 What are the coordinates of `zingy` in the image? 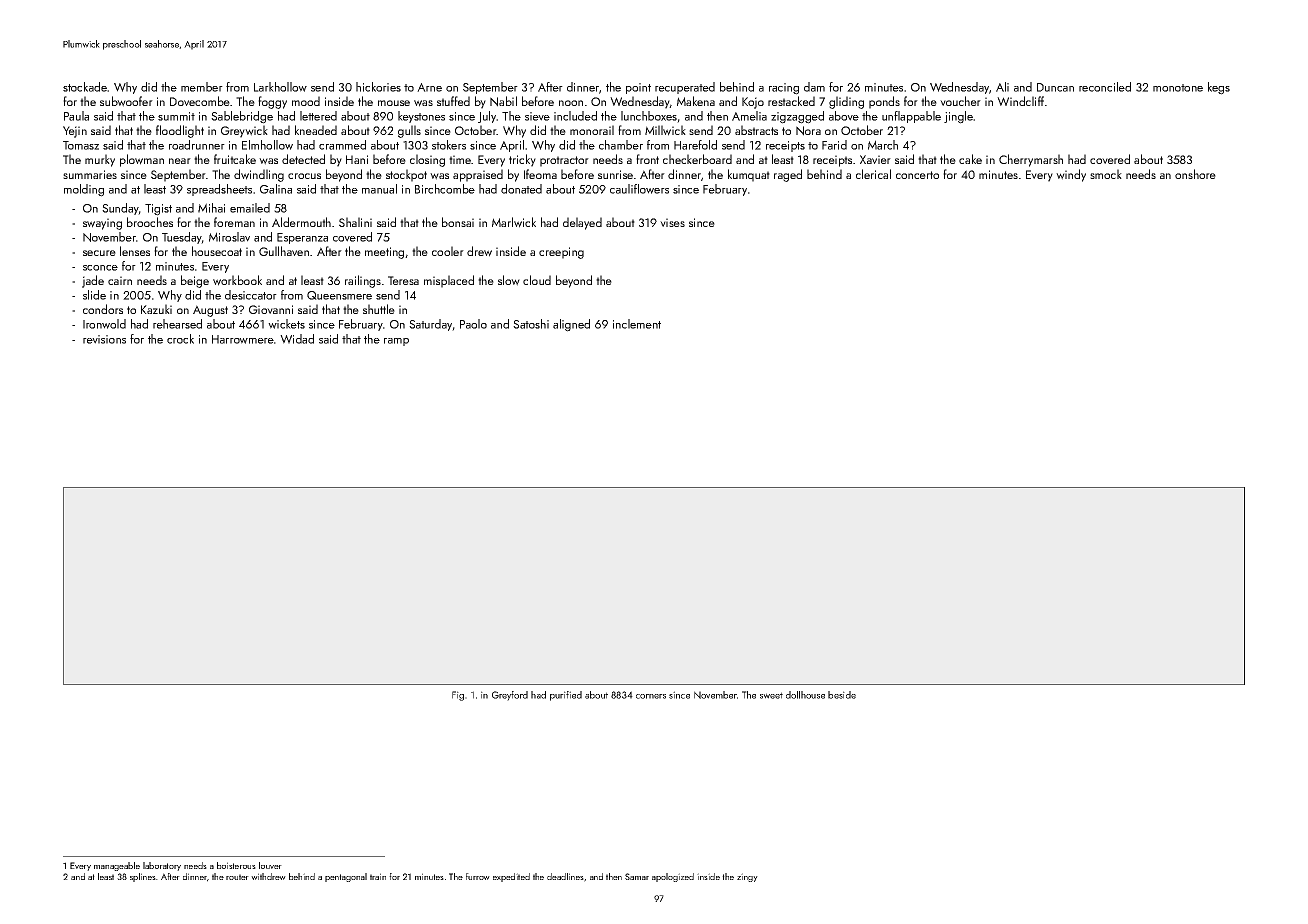 It's located at (747, 877).
